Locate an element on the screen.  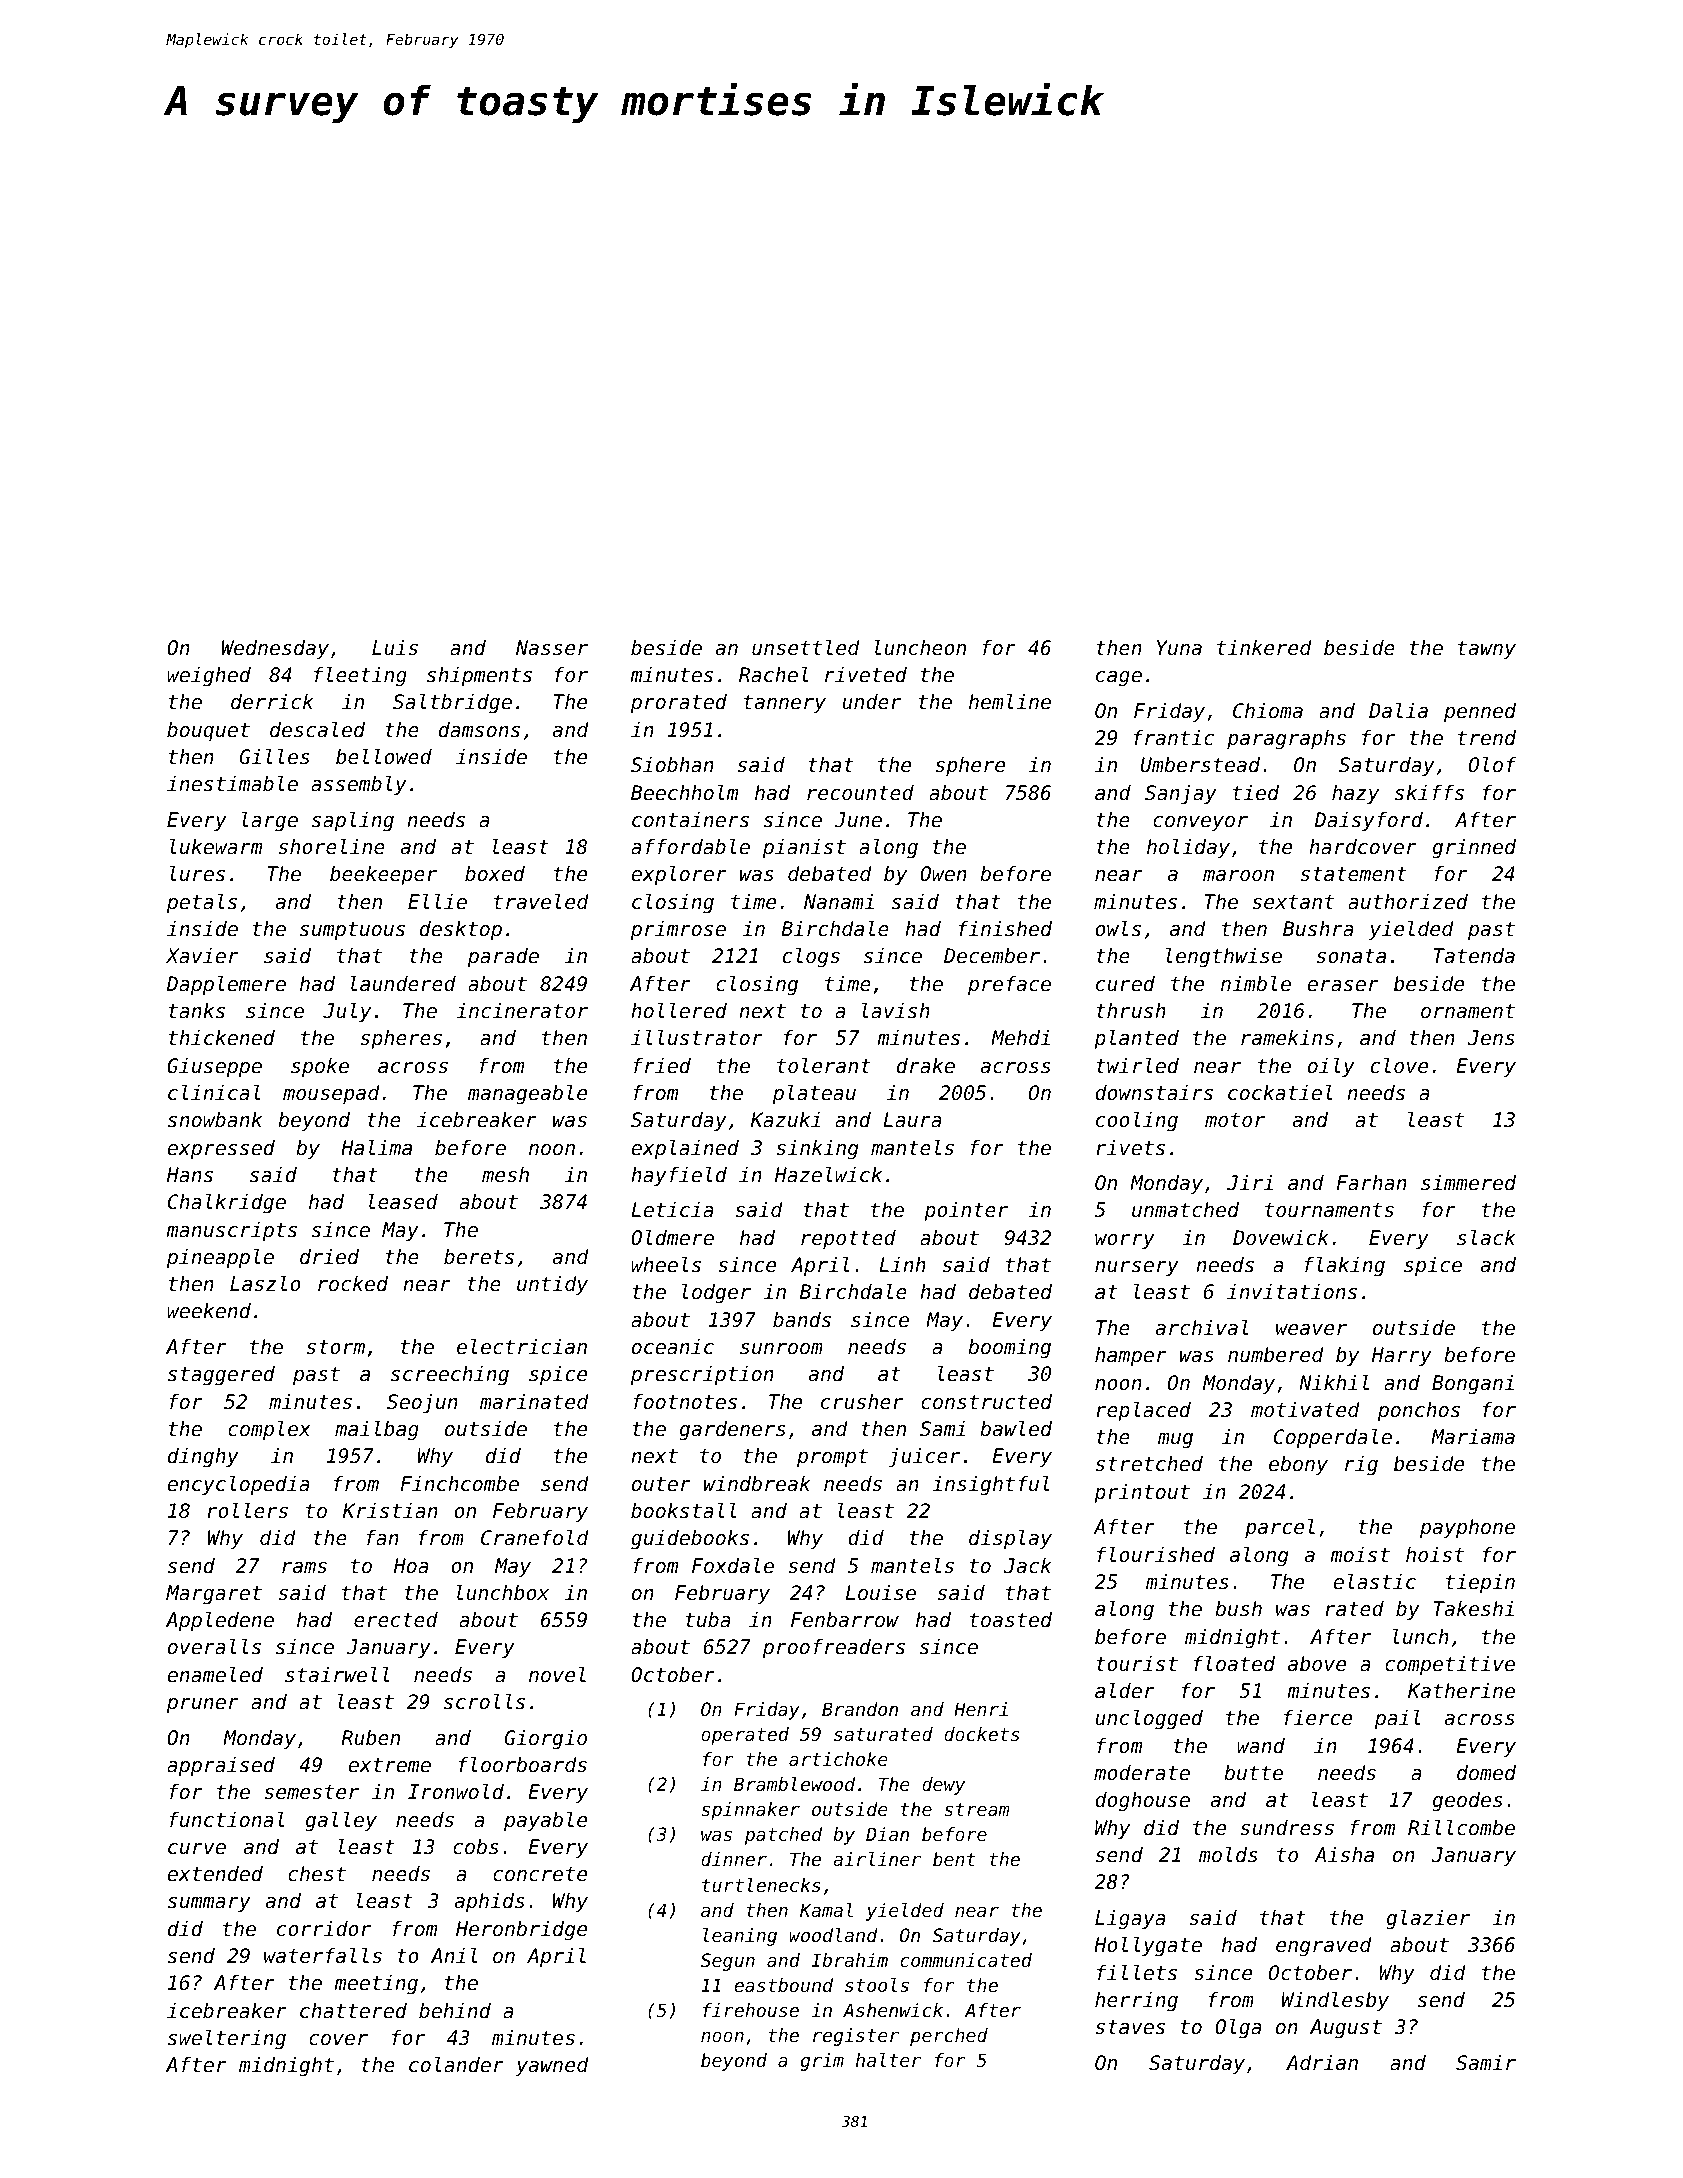
crusher is located at coordinates (862, 1402).
